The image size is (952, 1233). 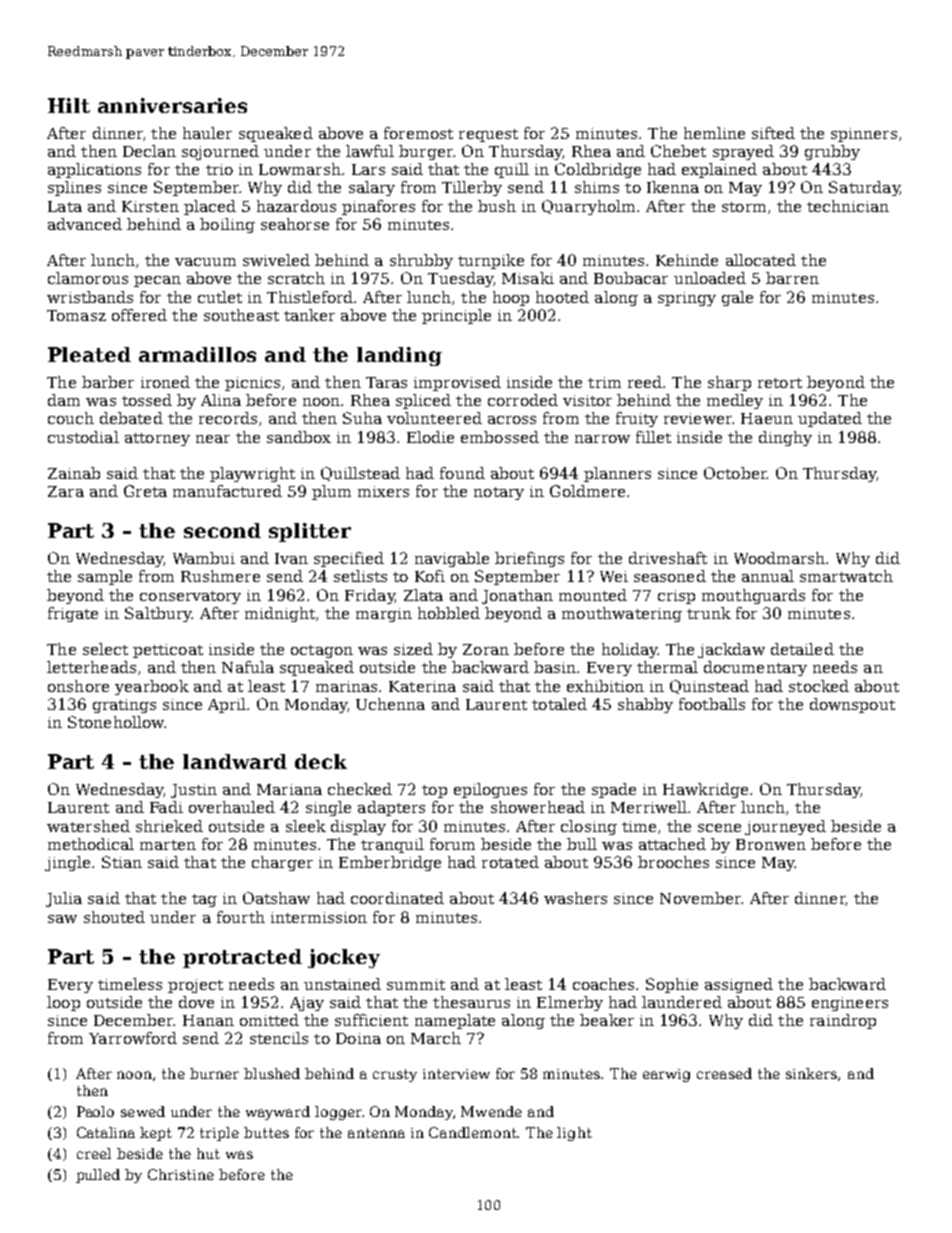 I want to click on Lars, so click(x=368, y=169).
